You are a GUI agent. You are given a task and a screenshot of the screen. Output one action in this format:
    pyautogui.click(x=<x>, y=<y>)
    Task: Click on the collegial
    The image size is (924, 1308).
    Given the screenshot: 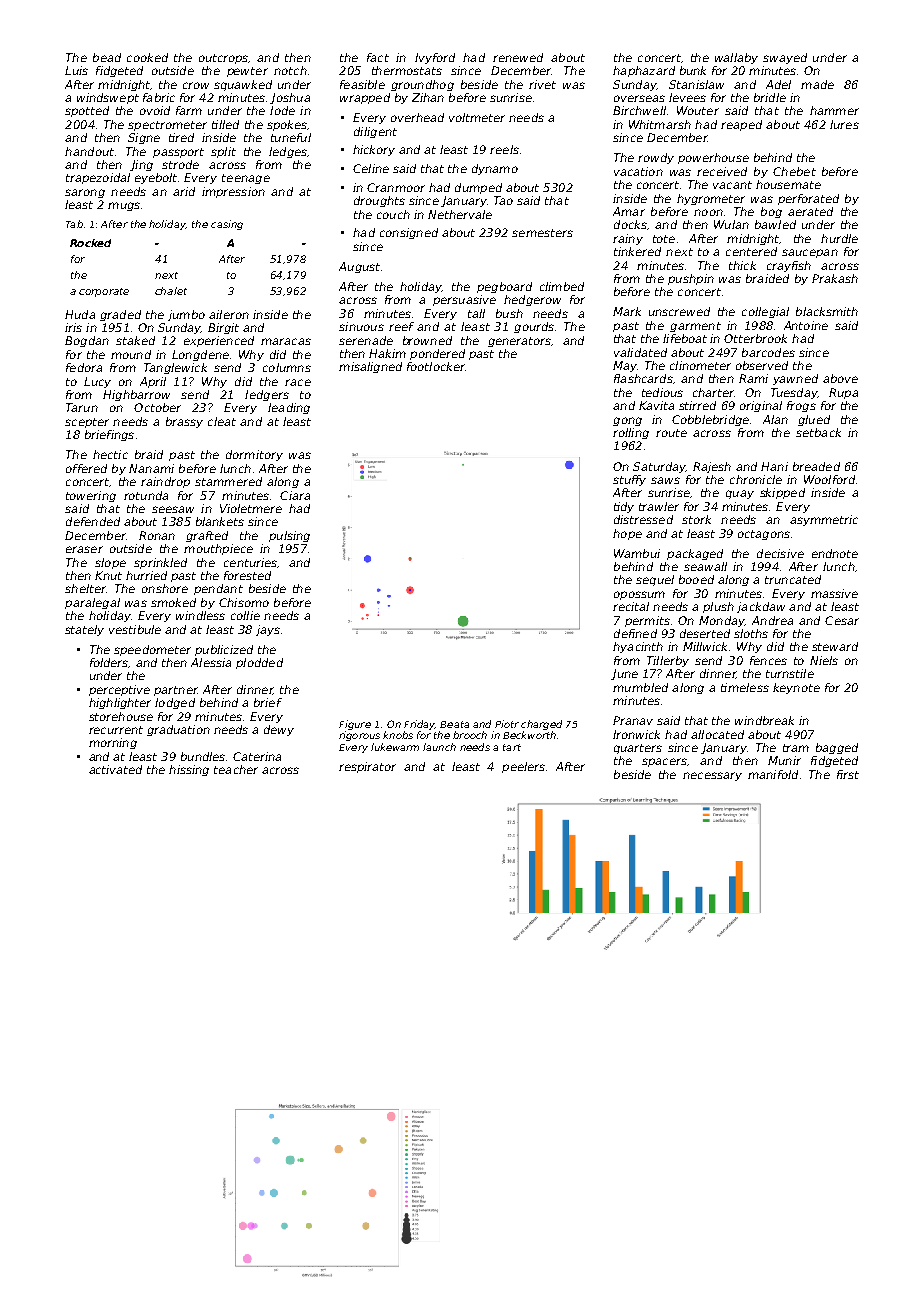 What is the action you would take?
    pyautogui.click(x=765, y=312)
